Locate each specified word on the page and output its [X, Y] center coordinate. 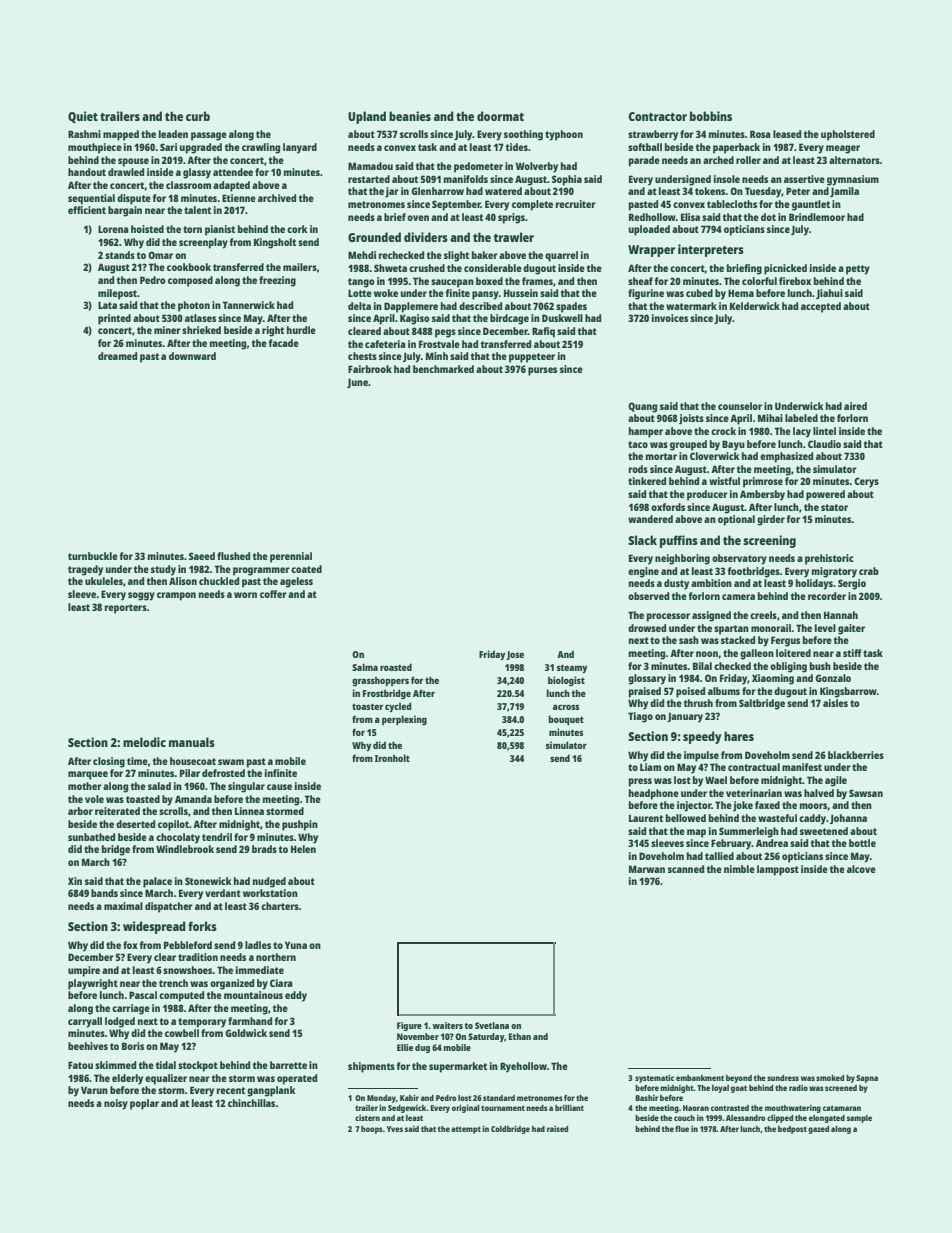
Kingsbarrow [848, 692]
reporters [126, 609]
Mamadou [370, 166]
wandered [650, 519]
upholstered [848, 135]
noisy [116, 1104]
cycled [398, 707]
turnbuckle [93, 556]
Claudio [824, 444]
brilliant [569, 1108]
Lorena [113, 229]
